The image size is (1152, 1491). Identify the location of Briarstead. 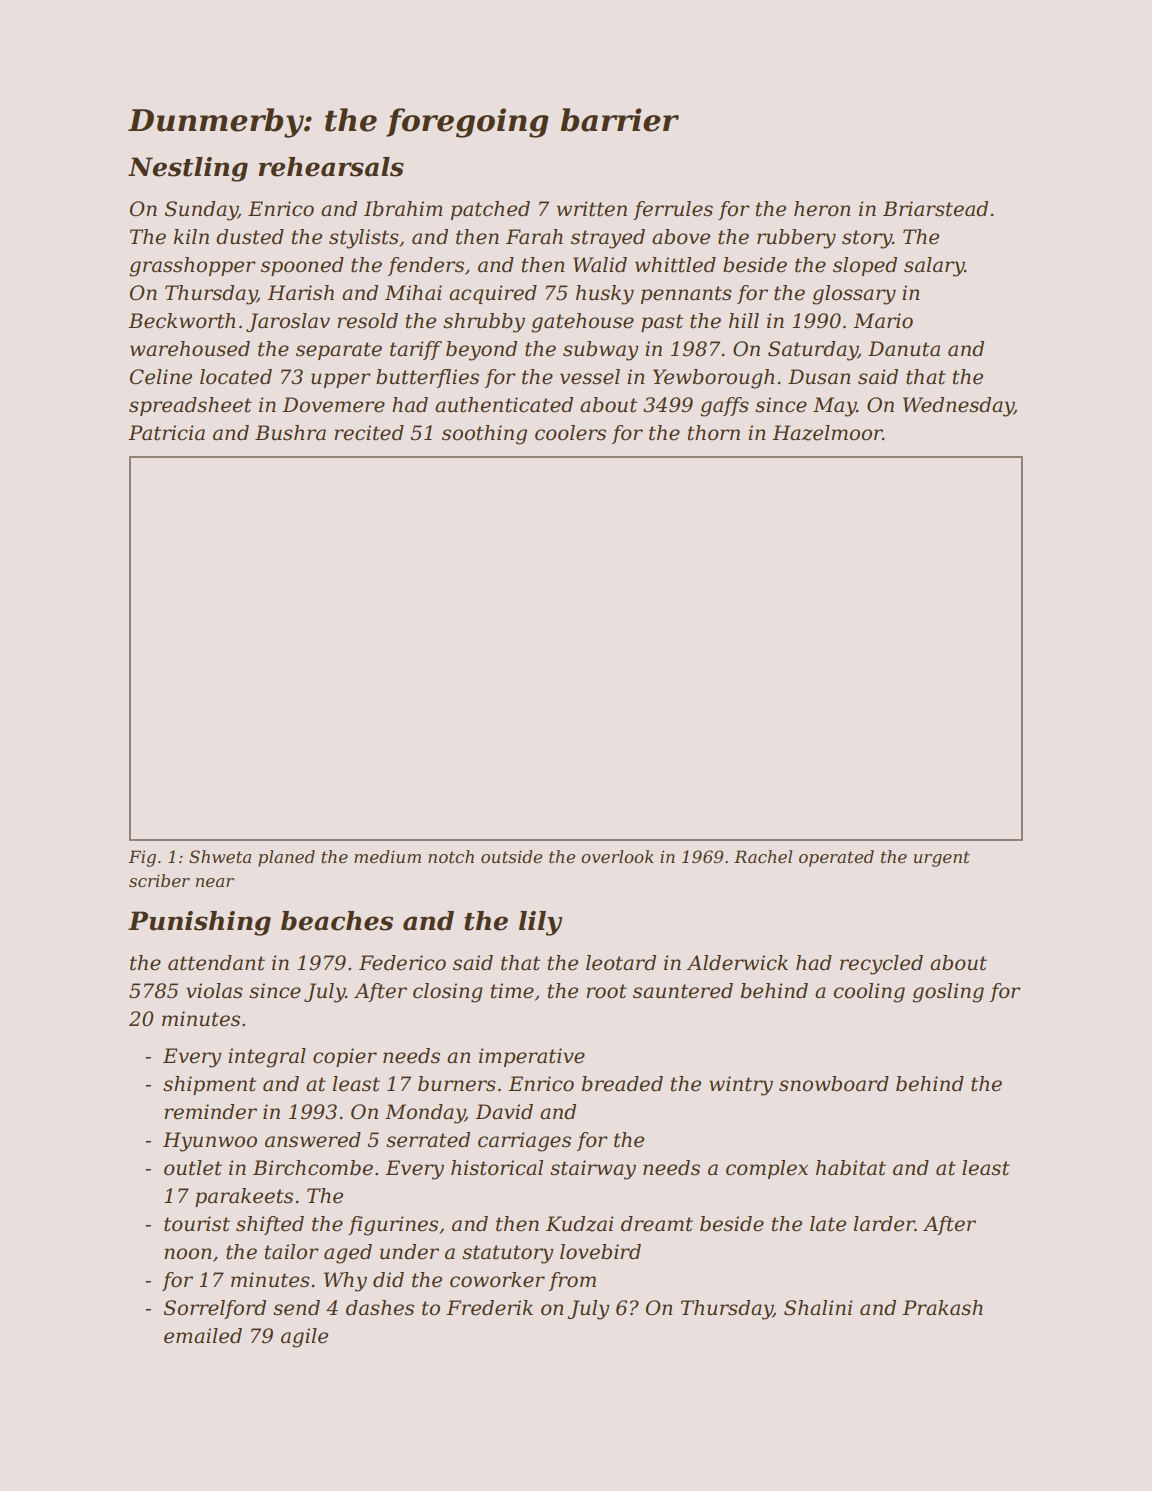
(935, 209).
